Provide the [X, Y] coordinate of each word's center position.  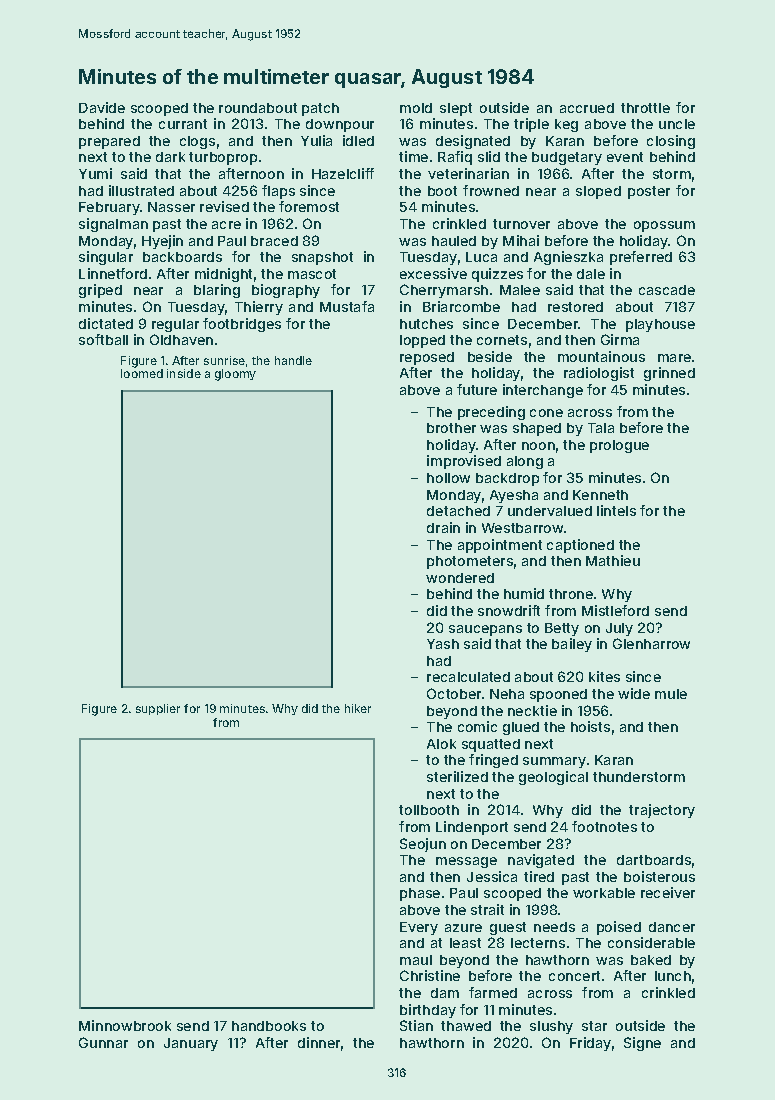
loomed [142, 373]
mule [671, 694]
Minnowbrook [125, 1025]
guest [508, 928]
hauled [454, 241]
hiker [358, 708]
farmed [493, 992]
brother [451, 428]
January [191, 1044]
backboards [182, 257]
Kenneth [600, 495]
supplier [158, 709]
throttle [645, 108]
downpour [340, 125]
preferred [641, 258]
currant [183, 124]
